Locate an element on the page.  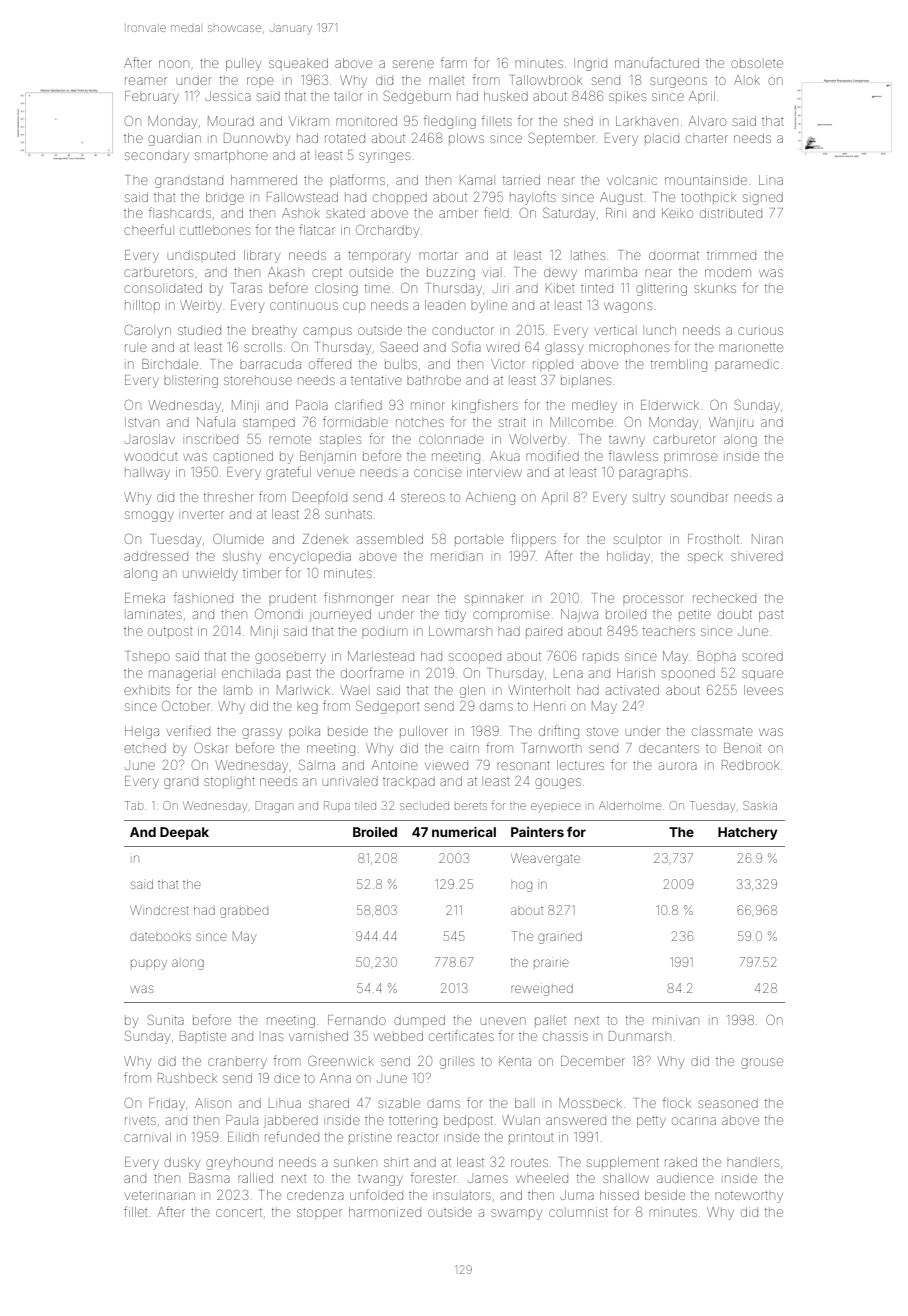
Rushbeck is located at coordinates (187, 1078).
